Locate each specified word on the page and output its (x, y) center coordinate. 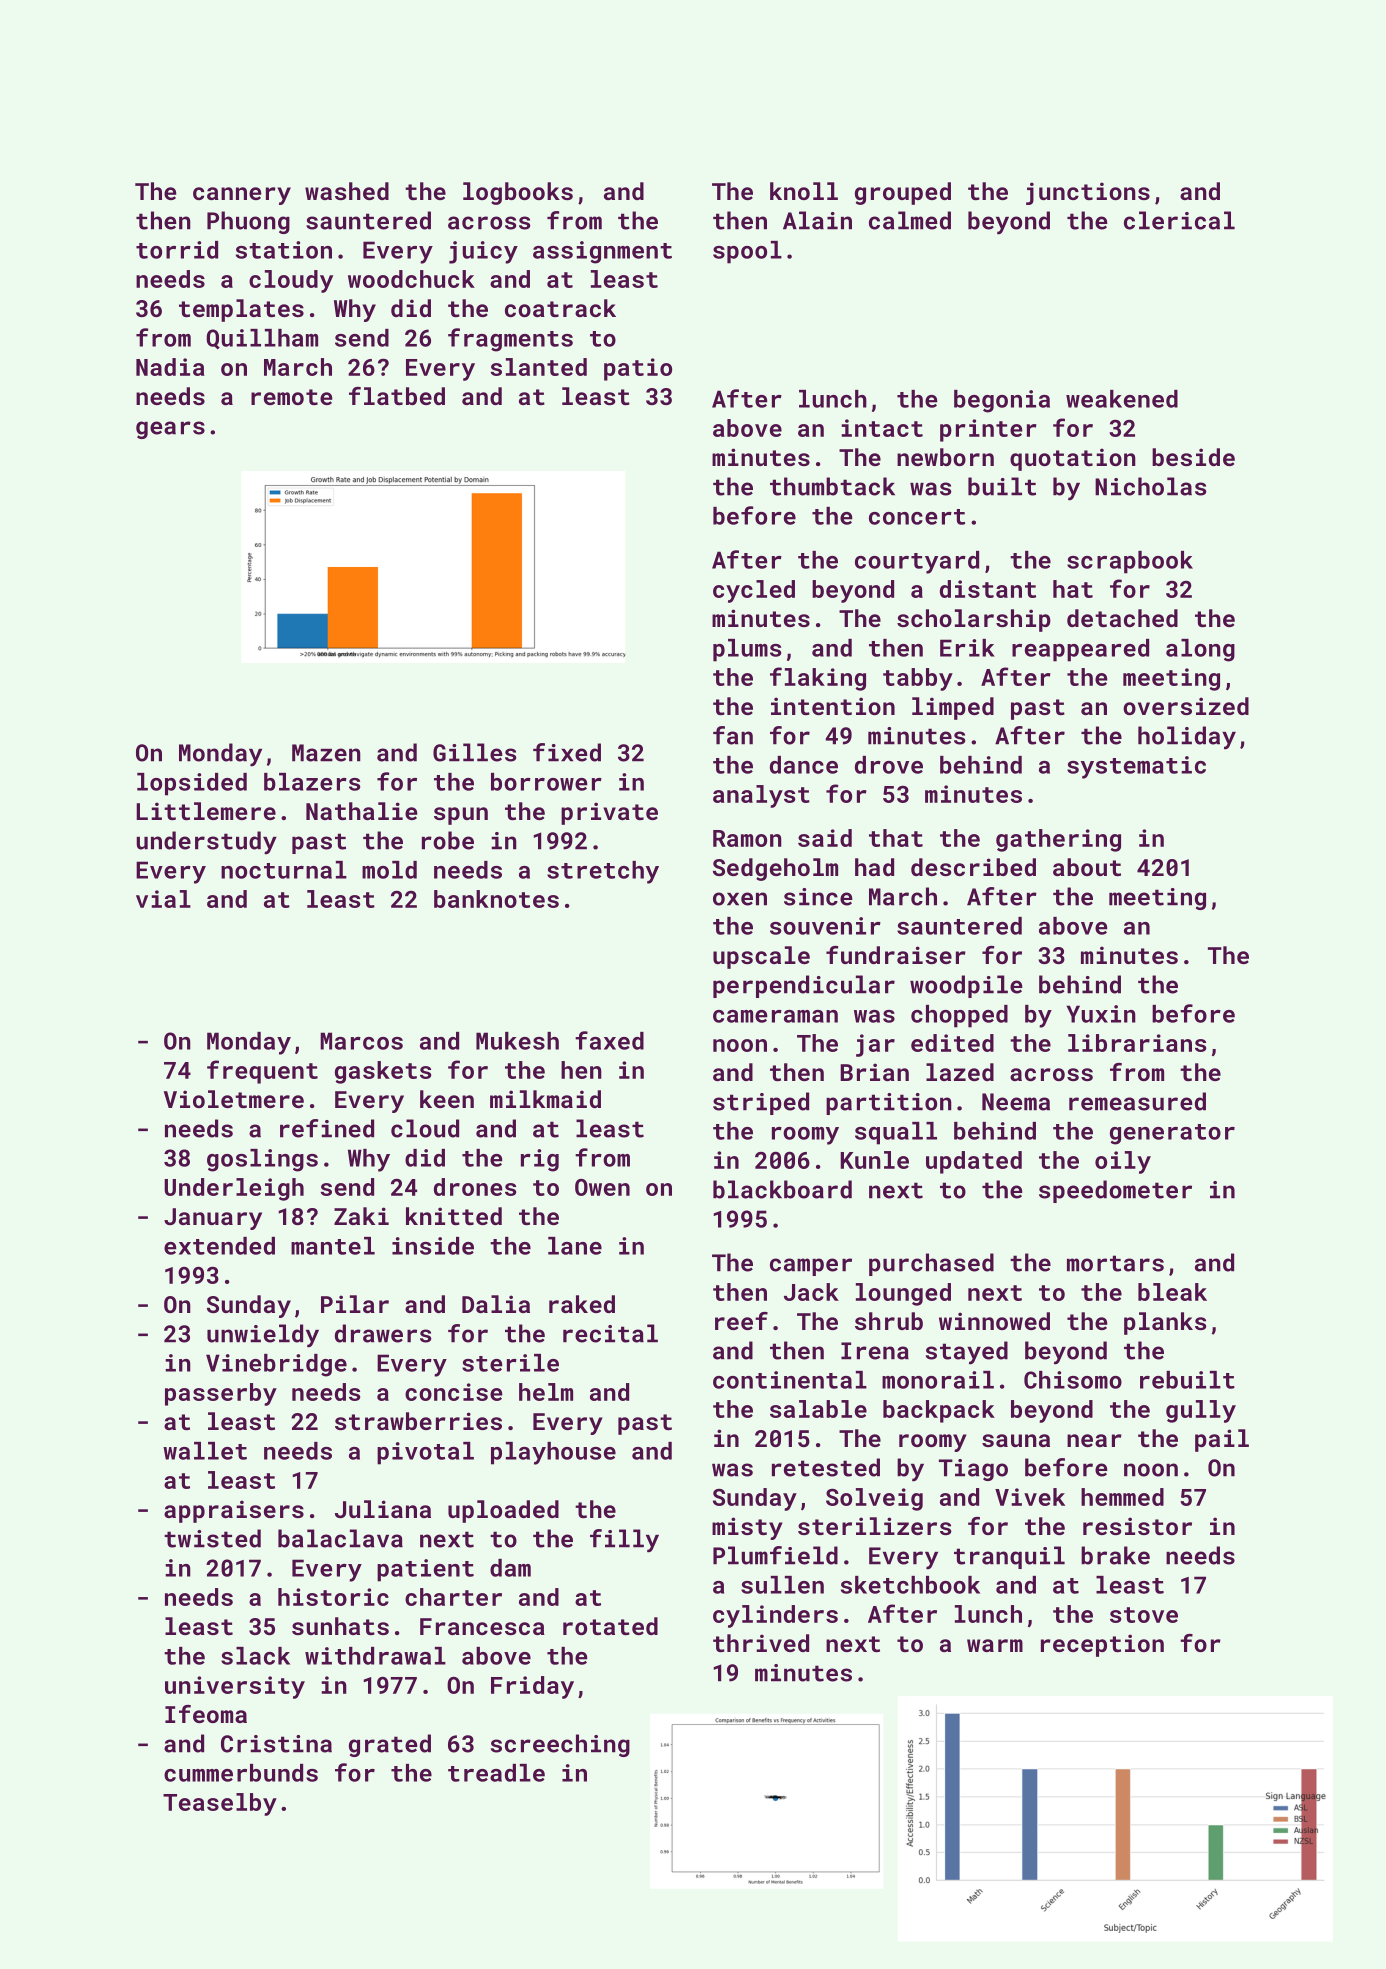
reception (1102, 1645)
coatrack (560, 308)
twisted (212, 1538)
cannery (242, 196)
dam (510, 1568)
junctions (1088, 193)
